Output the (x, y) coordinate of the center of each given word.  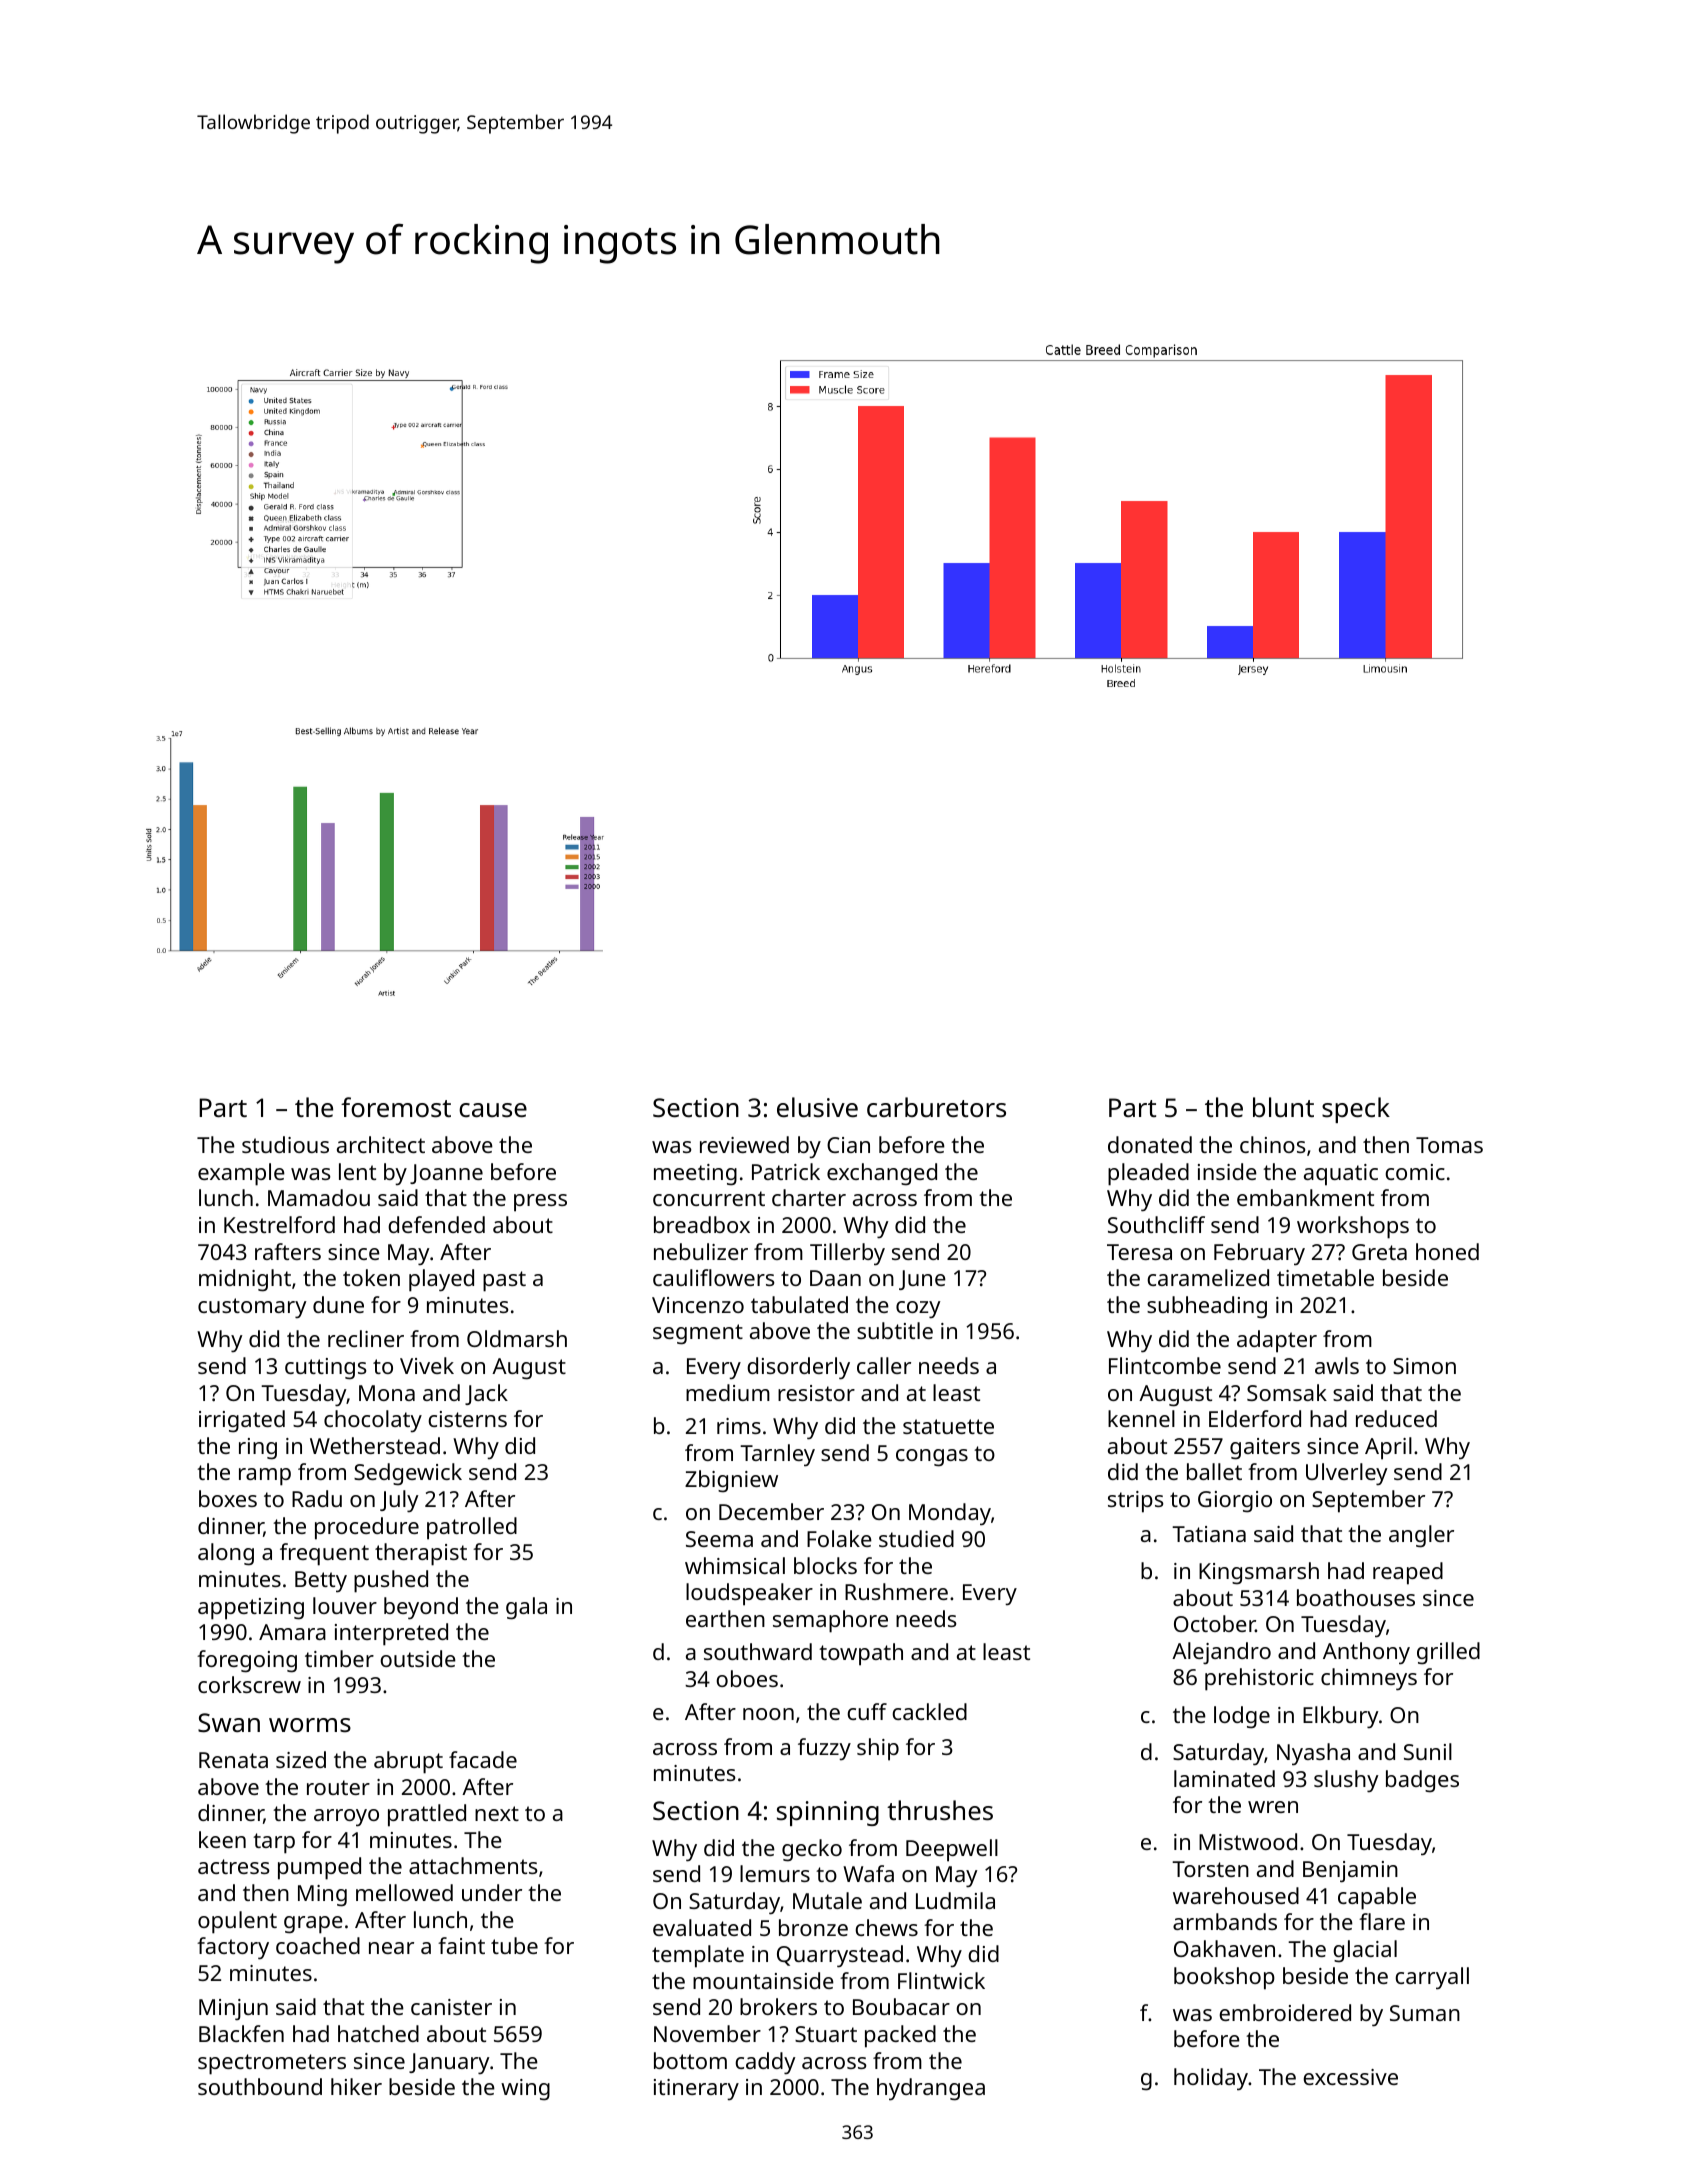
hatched (378, 2033)
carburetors (936, 1107)
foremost (396, 1107)
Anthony (1366, 1653)
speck (1356, 1110)
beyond (421, 1608)
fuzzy (824, 1749)
